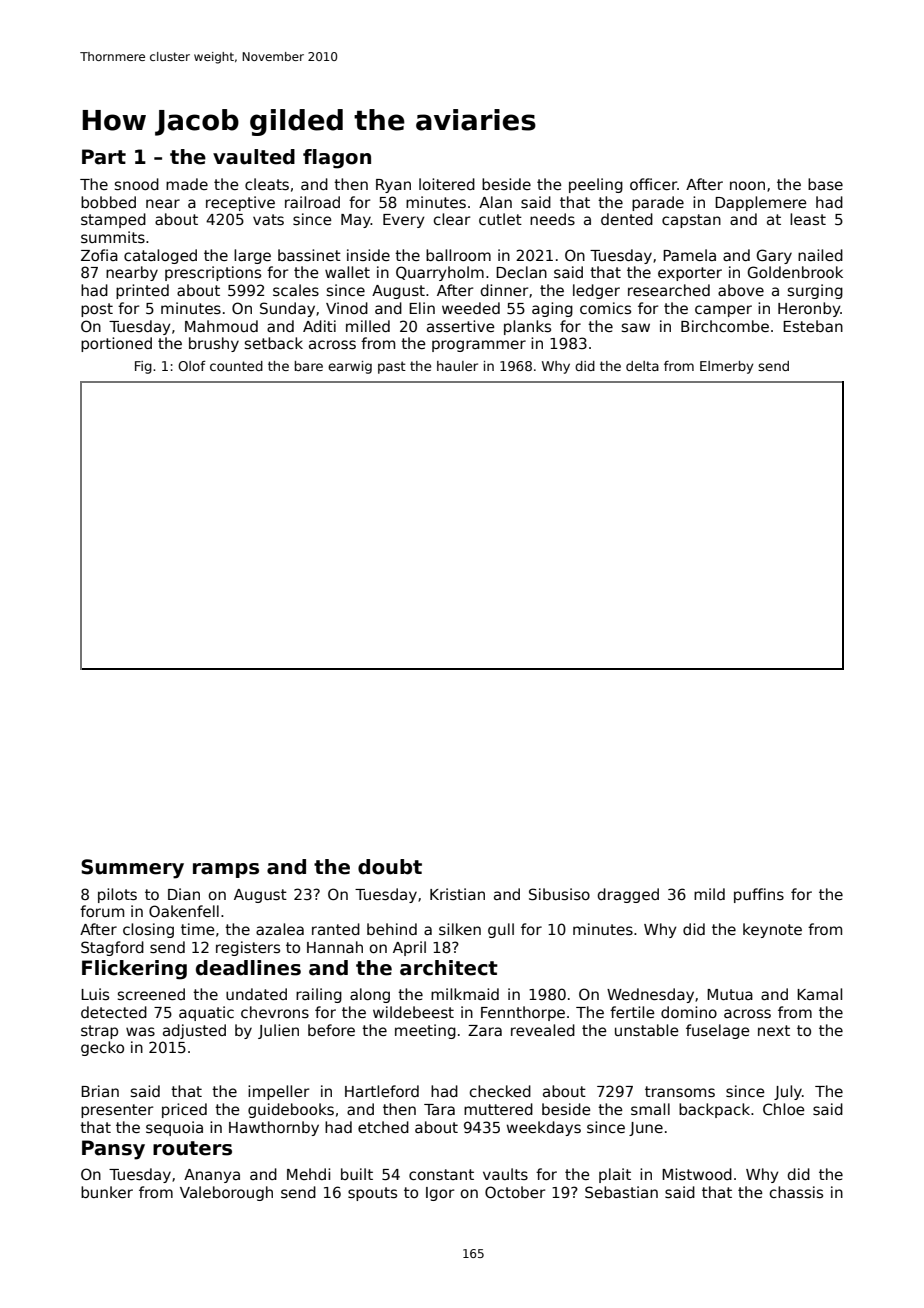 The width and height of the page is (924, 1308). Describe the element at coordinates (521, 272) in the page. I see `Declan` at that location.
